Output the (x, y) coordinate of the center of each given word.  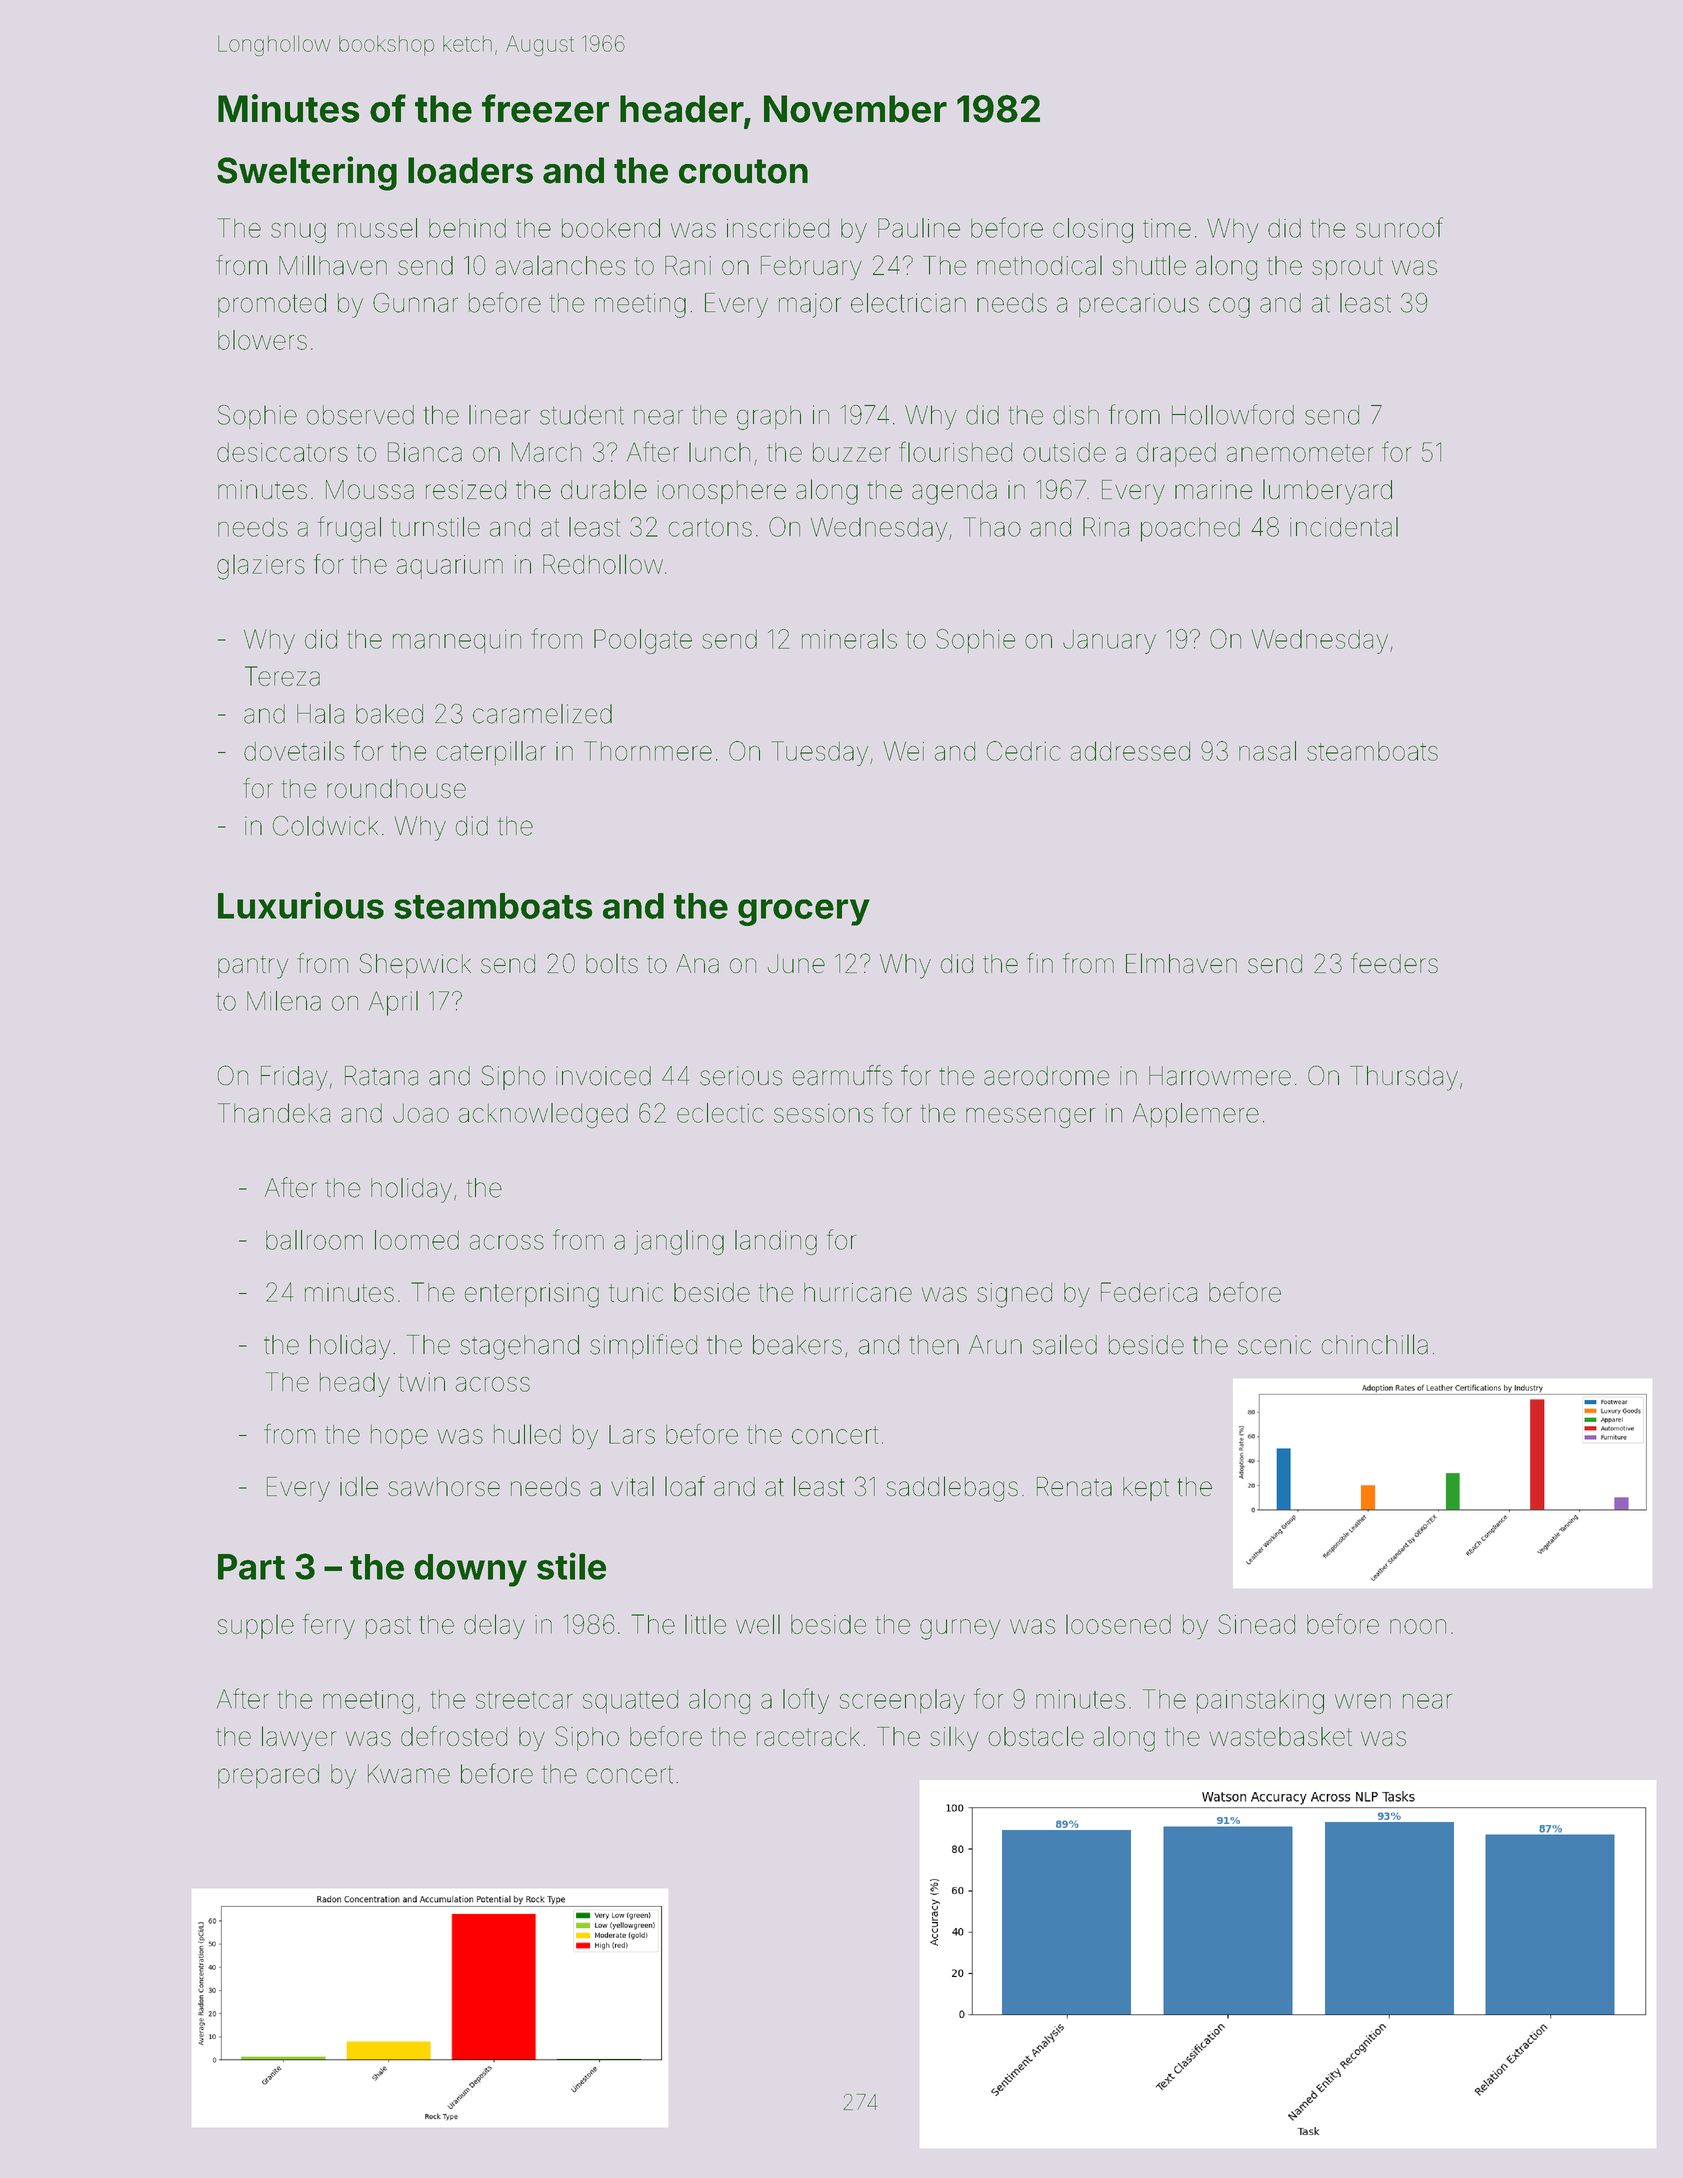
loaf (685, 1486)
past (388, 1627)
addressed (1130, 751)
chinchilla (1375, 1344)
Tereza (282, 676)
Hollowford (1233, 414)
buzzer (852, 452)
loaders (470, 170)
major (810, 305)
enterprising (532, 1295)
